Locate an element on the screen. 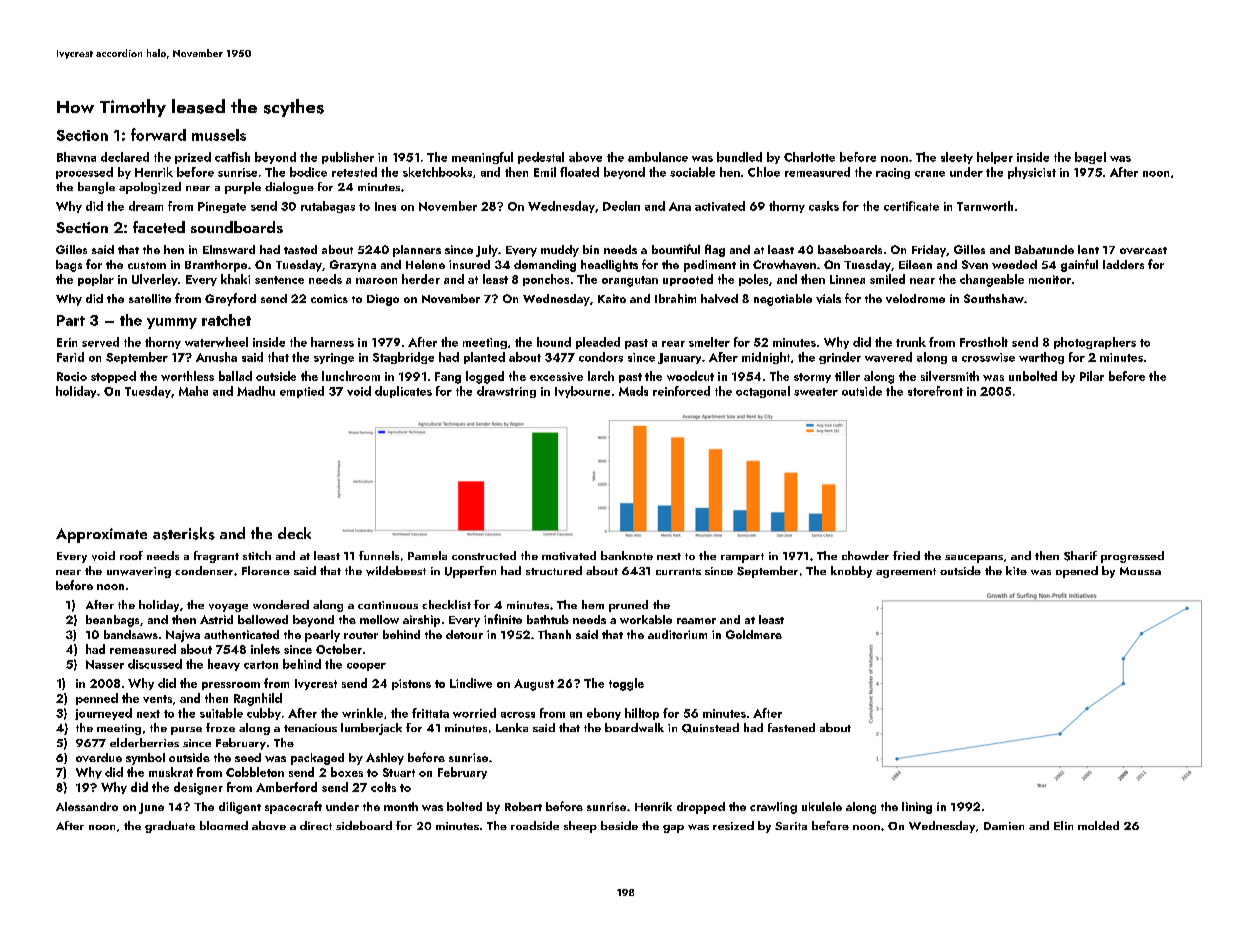 The height and width of the screenshot is (952, 1233). carton is located at coordinates (261, 665).
